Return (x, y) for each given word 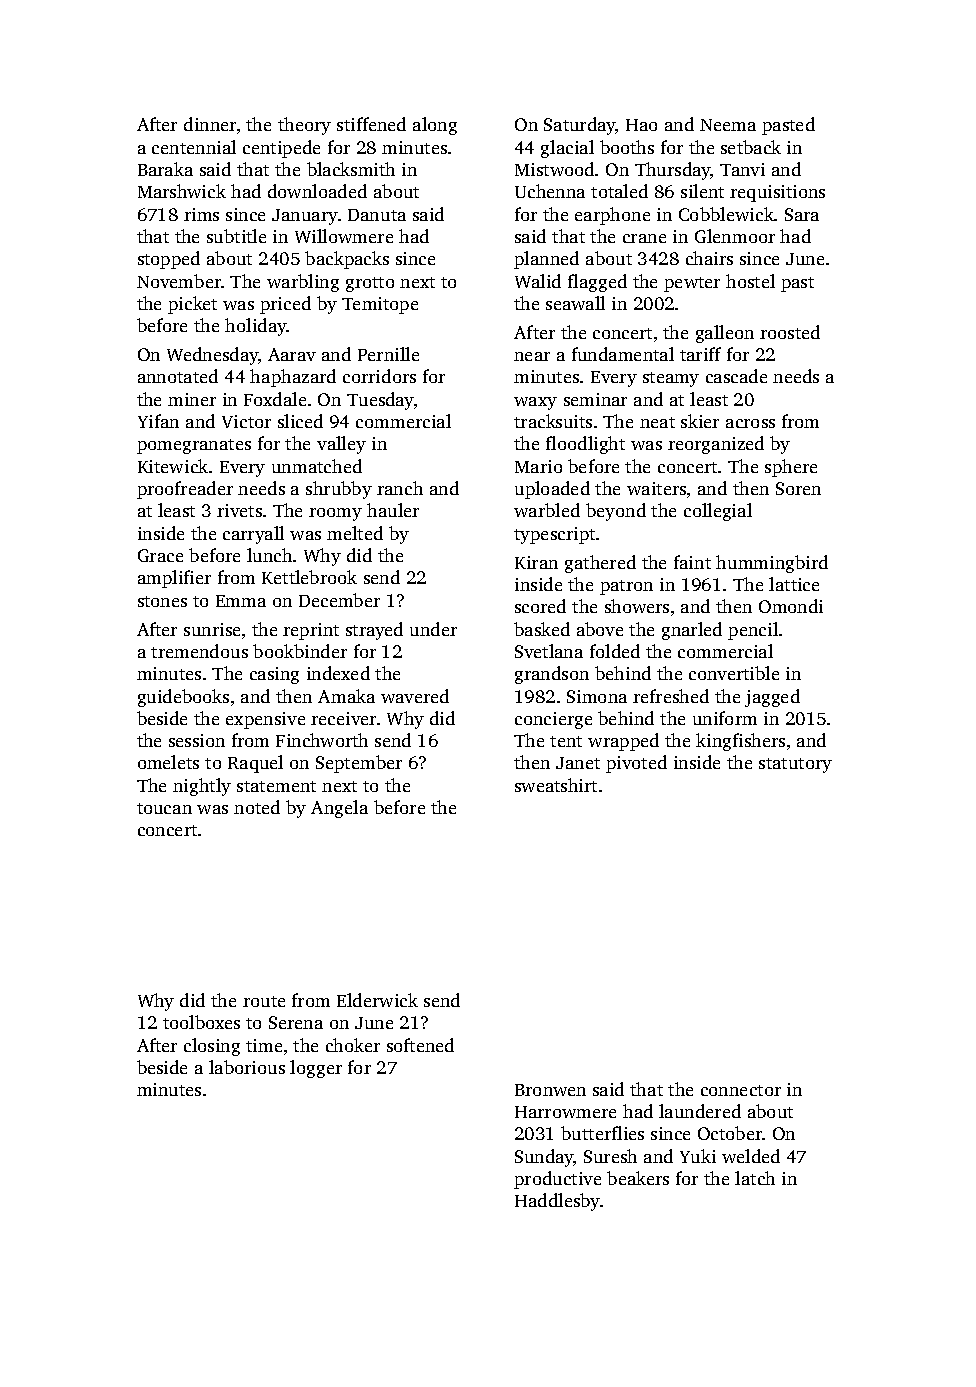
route (264, 1001)
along (435, 126)
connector (741, 1090)
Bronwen (550, 1090)
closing (212, 1047)
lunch (269, 555)
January (305, 217)
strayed (374, 631)
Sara (802, 214)
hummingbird (772, 564)
